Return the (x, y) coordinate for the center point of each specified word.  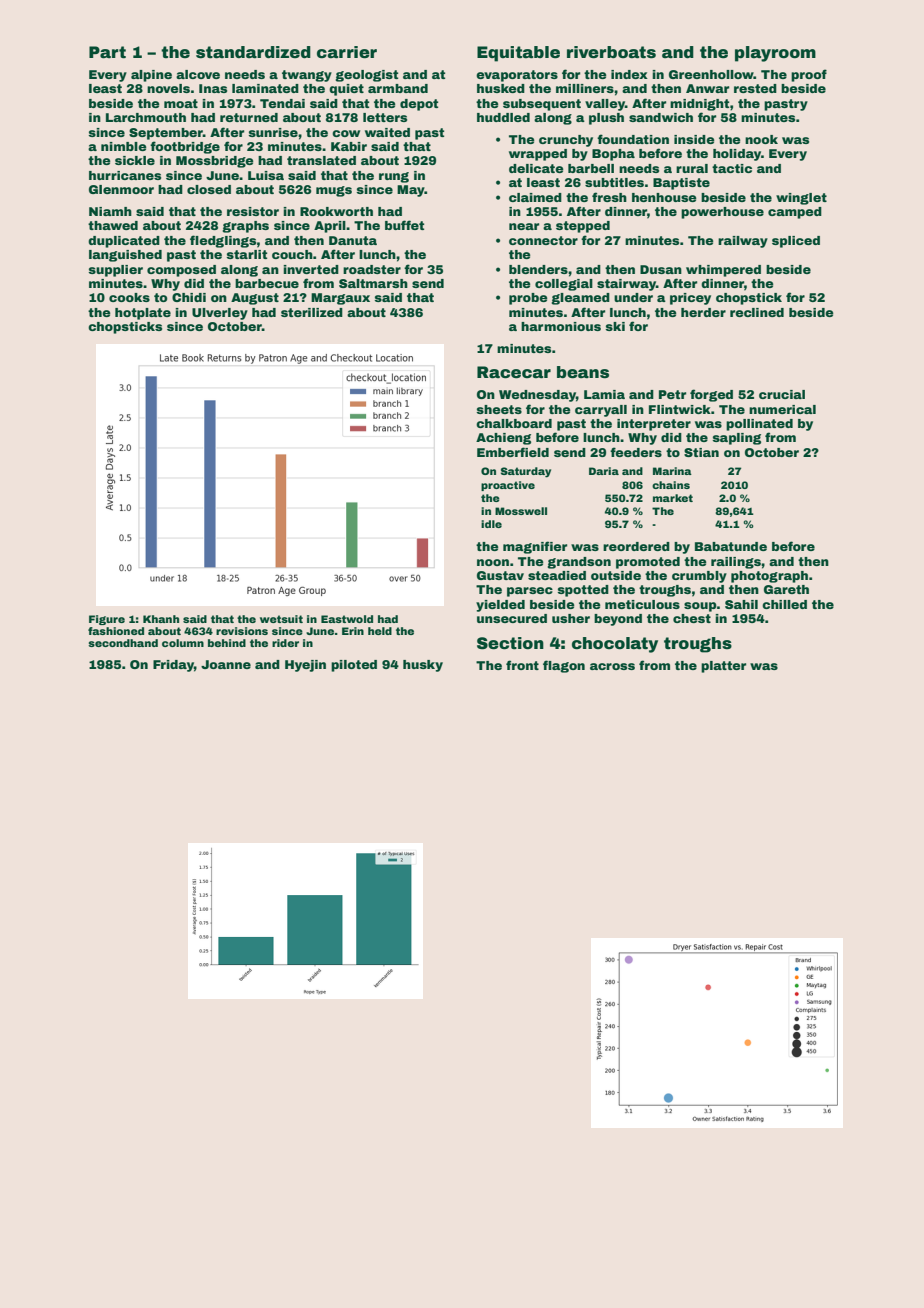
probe (528, 299)
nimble (124, 146)
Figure (107, 620)
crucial (782, 394)
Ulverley (220, 314)
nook (761, 139)
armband (398, 88)
